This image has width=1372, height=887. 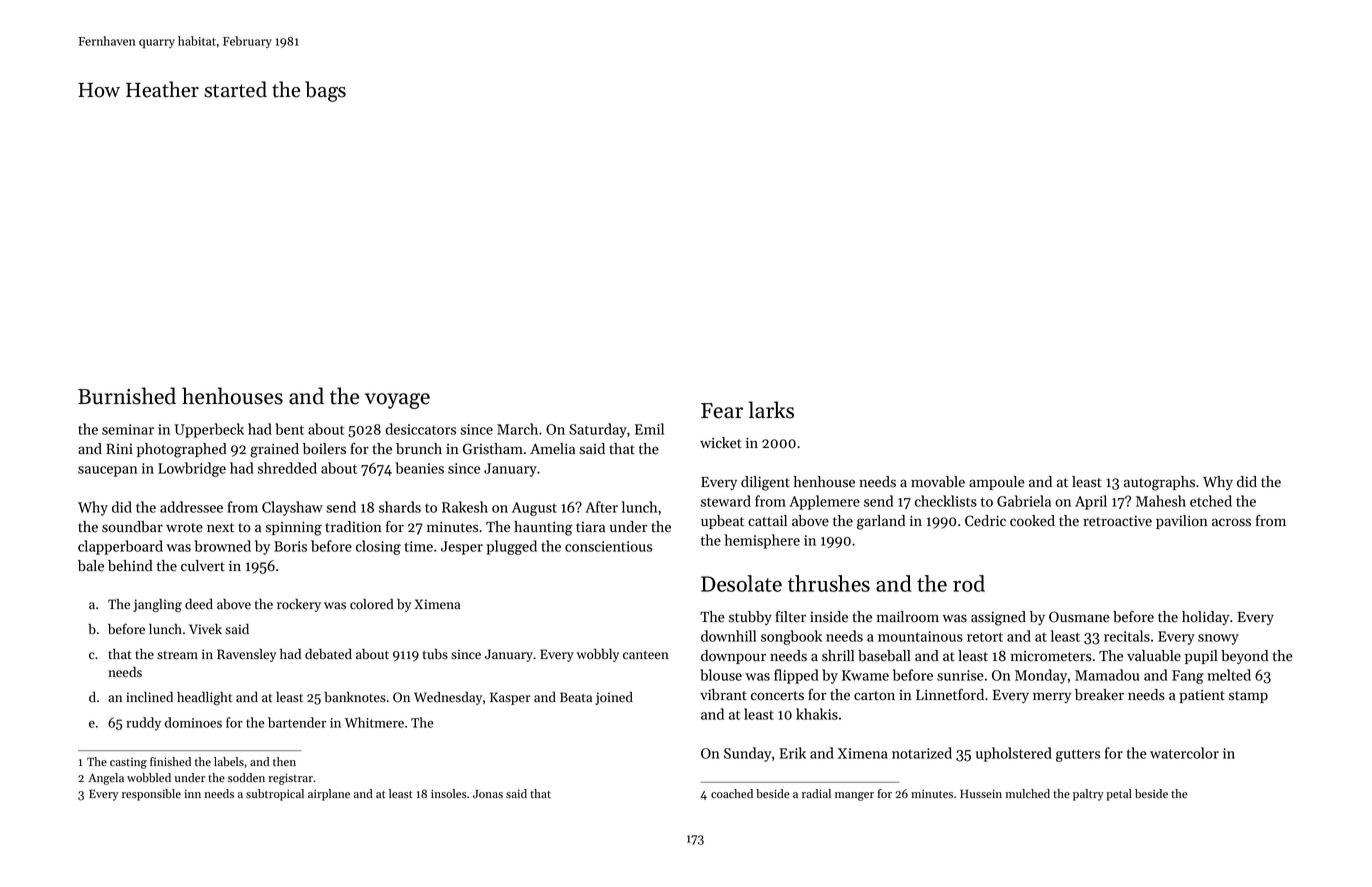 I want to click on larks, so click(x=771, y=410).
